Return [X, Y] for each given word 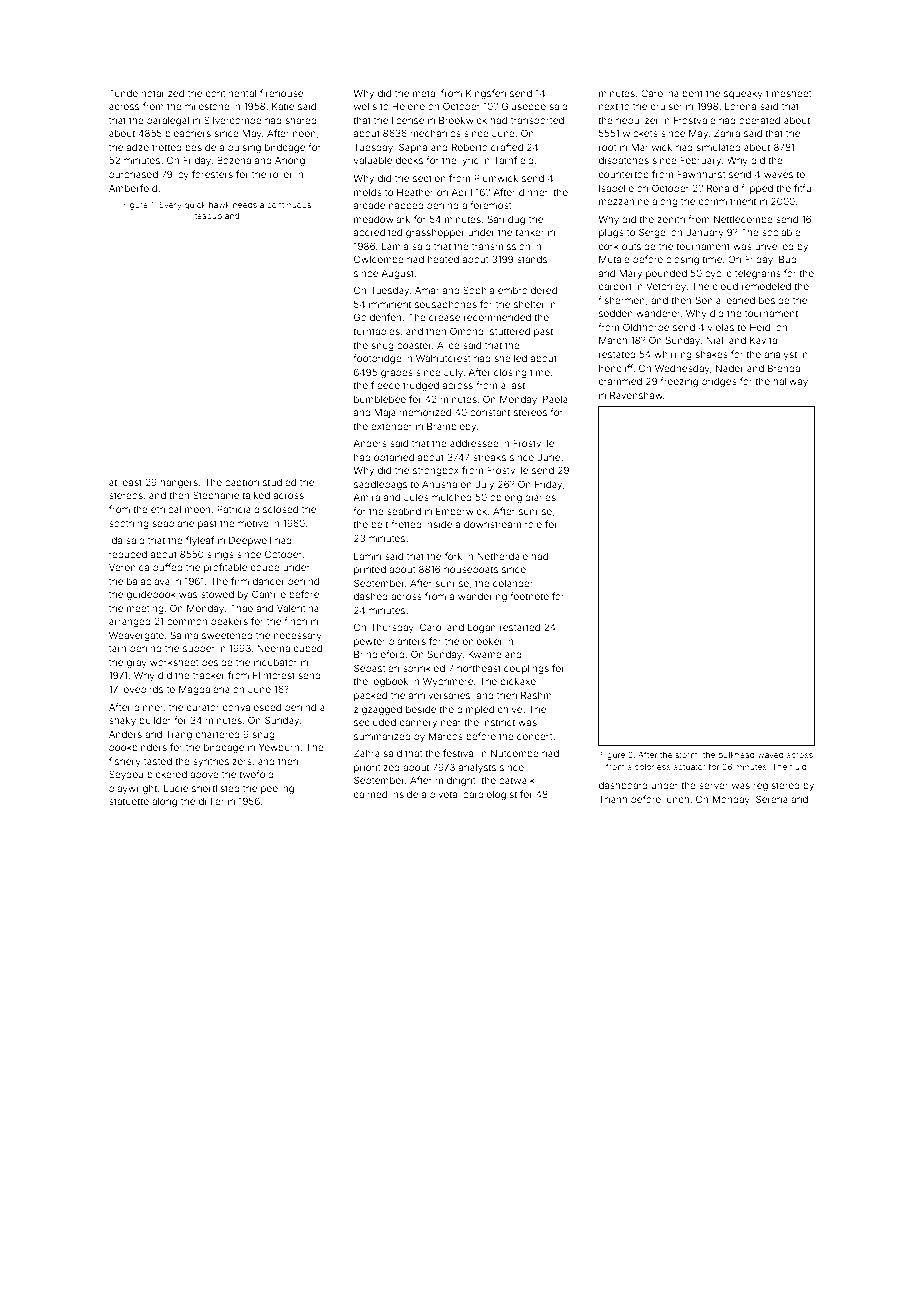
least [131, 482]
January [705, 233]
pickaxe [518, 682]
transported [537, 121]
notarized [162, 93]
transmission [501, 246]
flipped [757, 189]
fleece [385, 385]
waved [771, 755]
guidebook [151, 595]
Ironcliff [616, 368]
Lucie [176, 788]
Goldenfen [377, 317]
